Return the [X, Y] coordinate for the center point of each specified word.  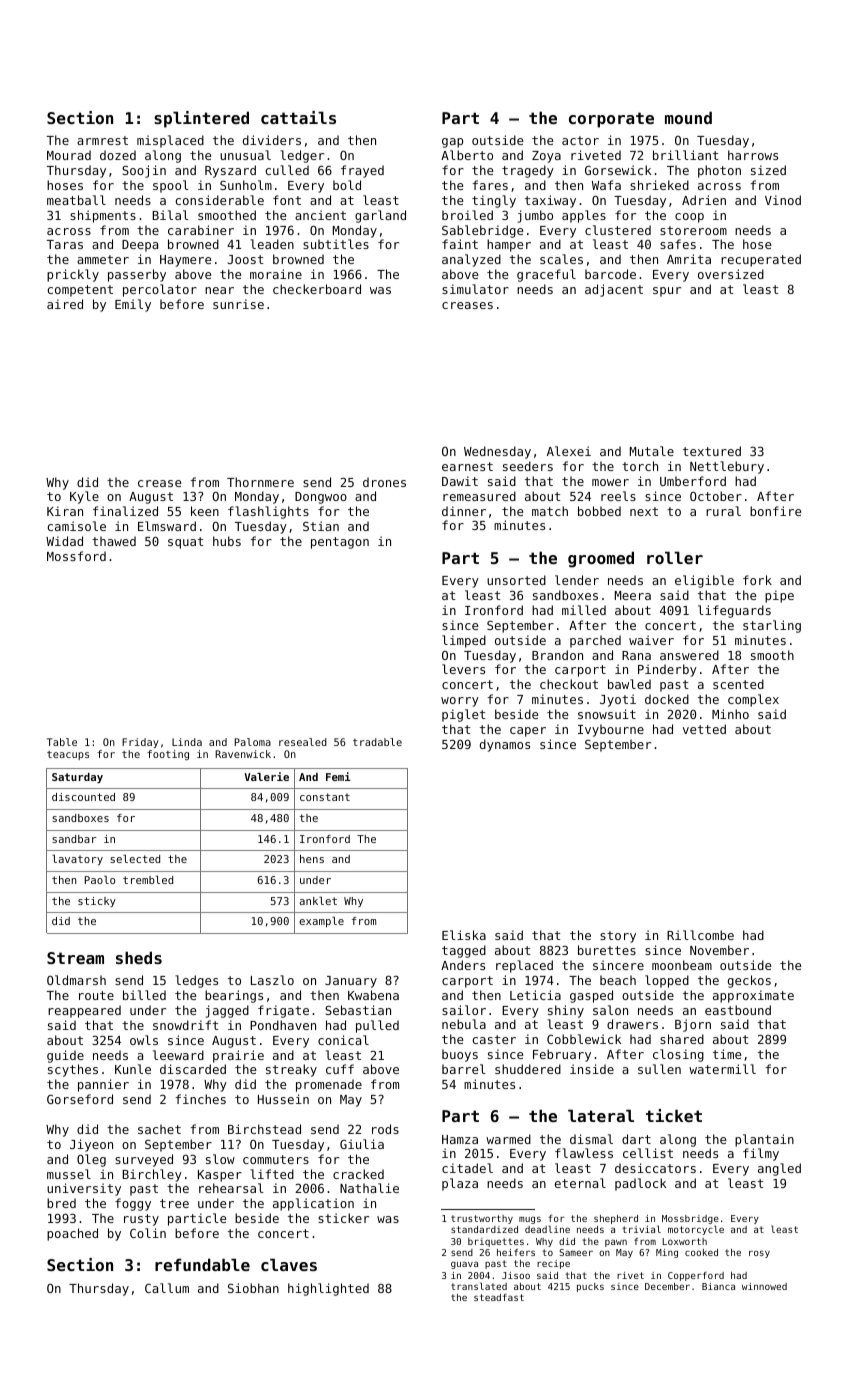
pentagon [340, 543]
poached [72, 1234]
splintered [201, 119]
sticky [97, 902]
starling [772, 626]
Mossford [76, 556]
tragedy [528, 171]
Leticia [535, 995]
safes [678, 244]
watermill [722, 1069]
